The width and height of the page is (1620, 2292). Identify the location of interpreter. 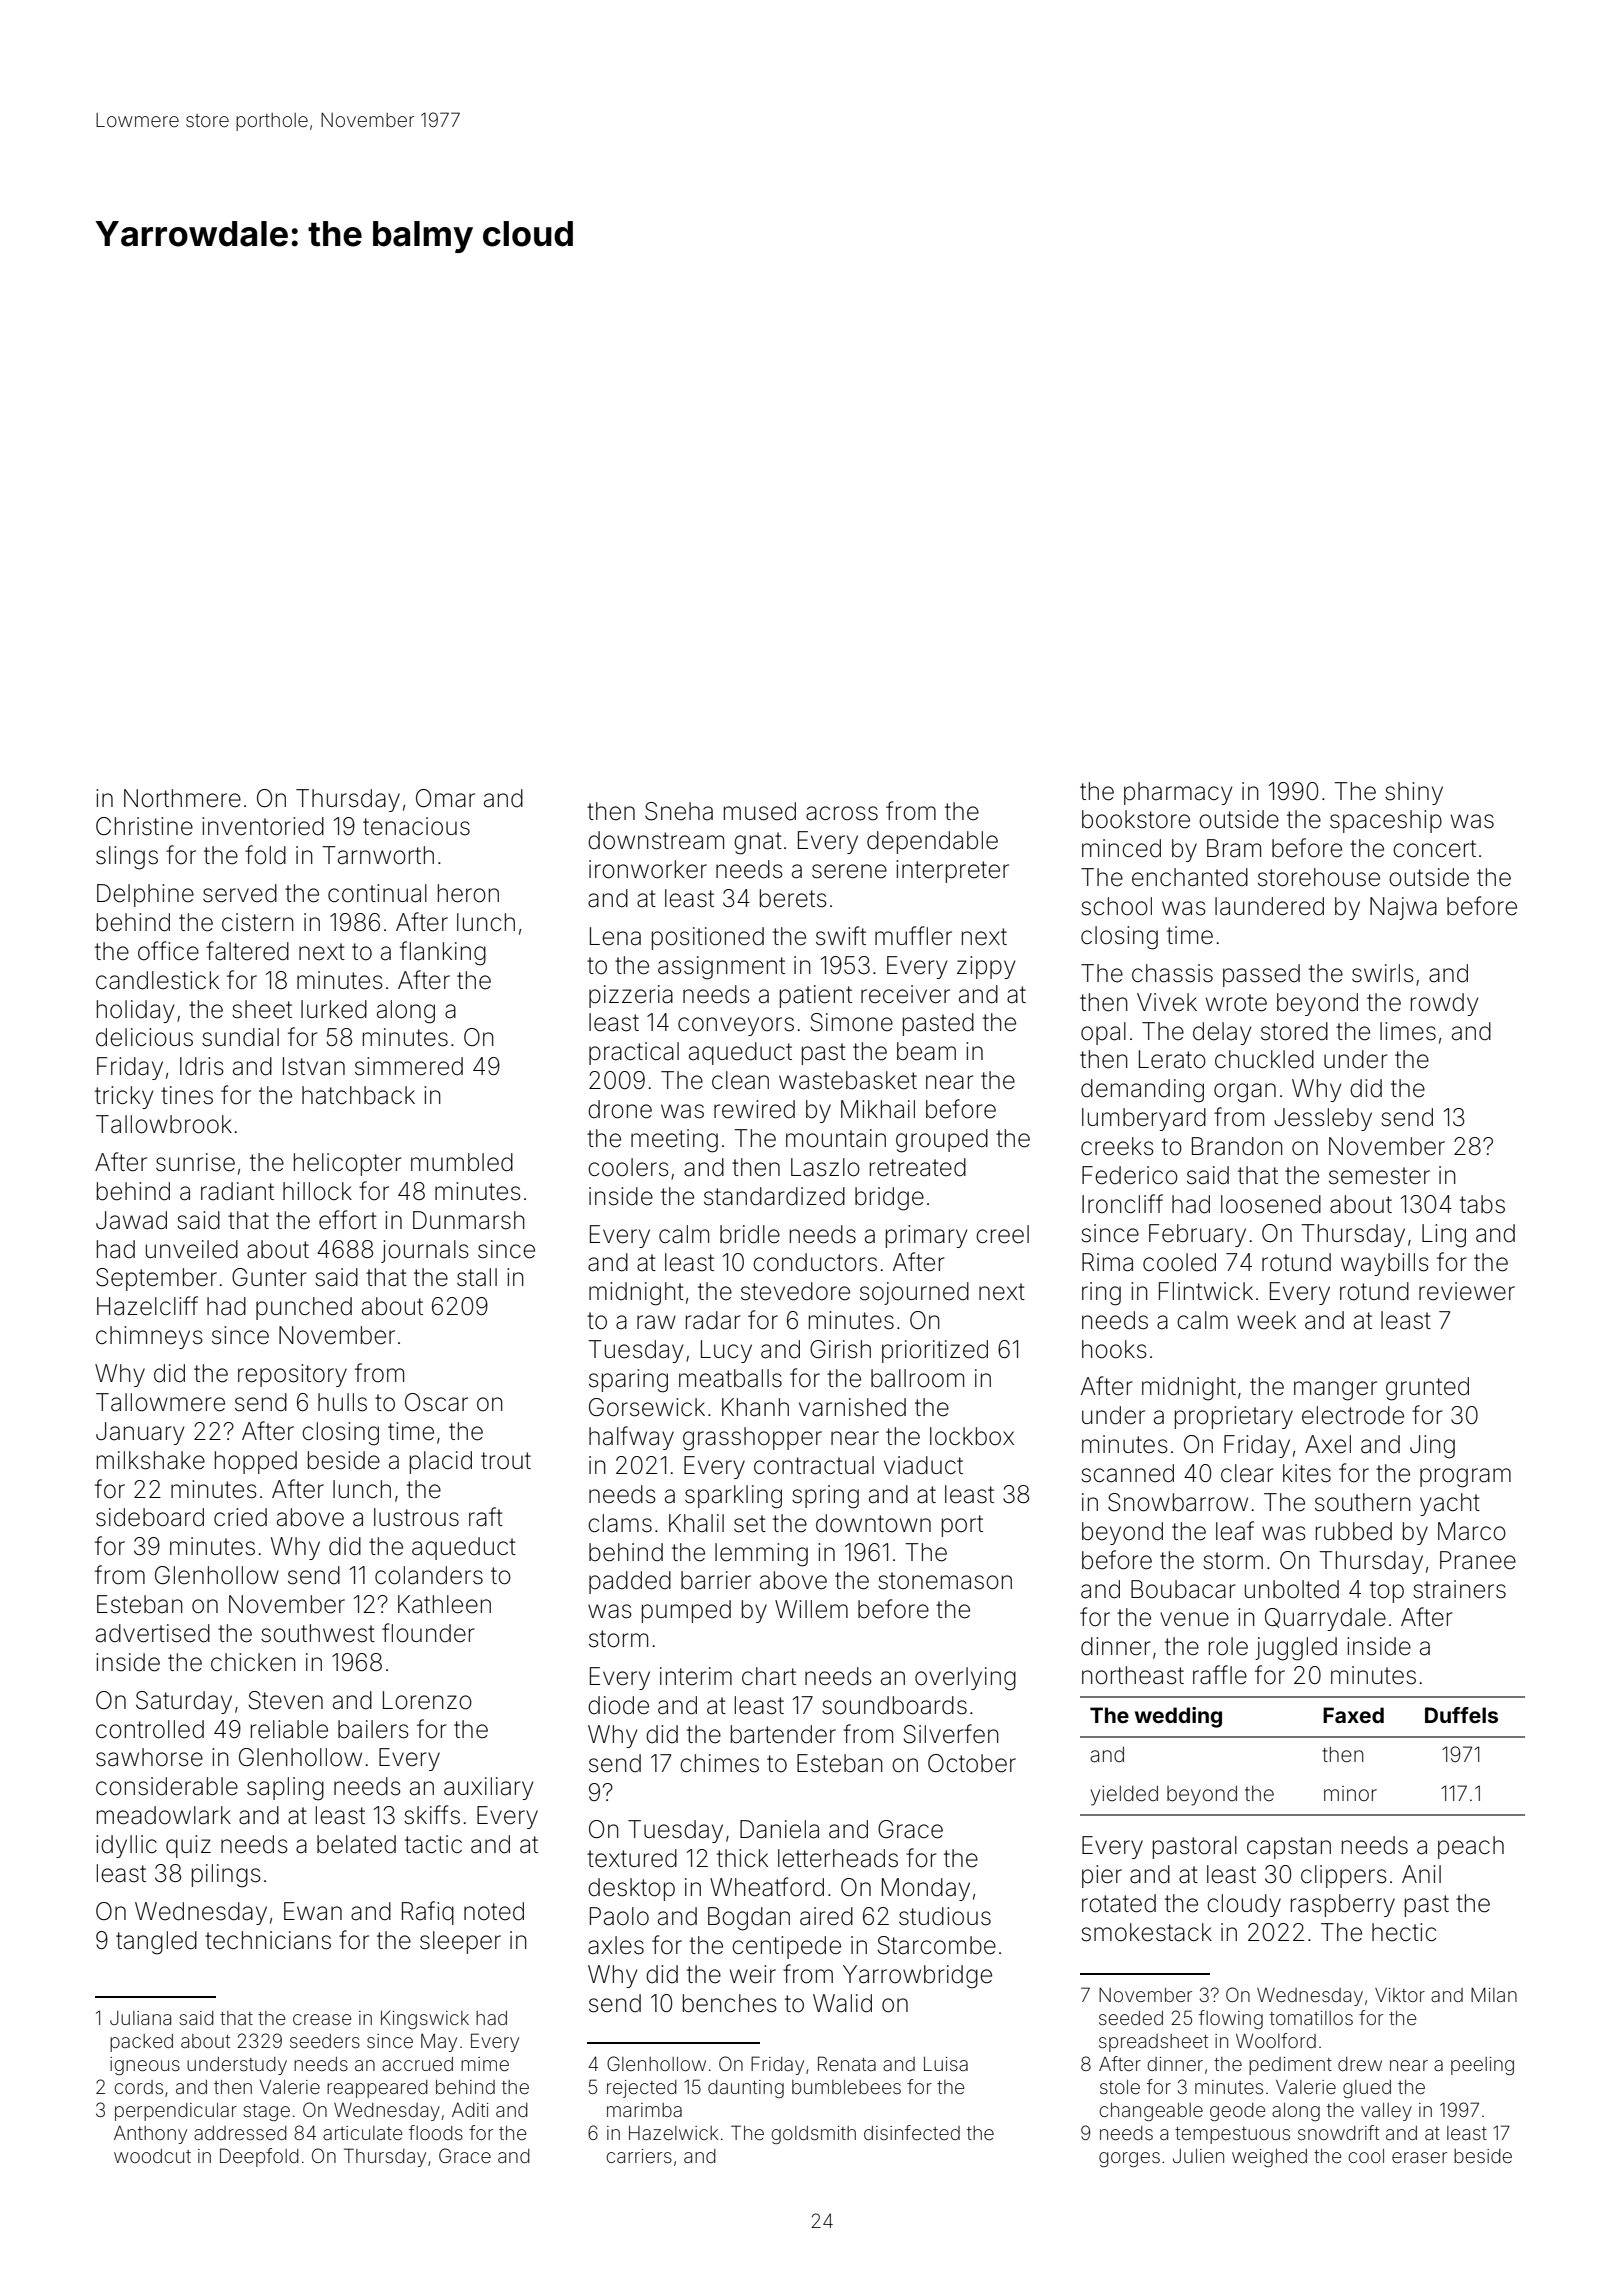
(952, 871).
